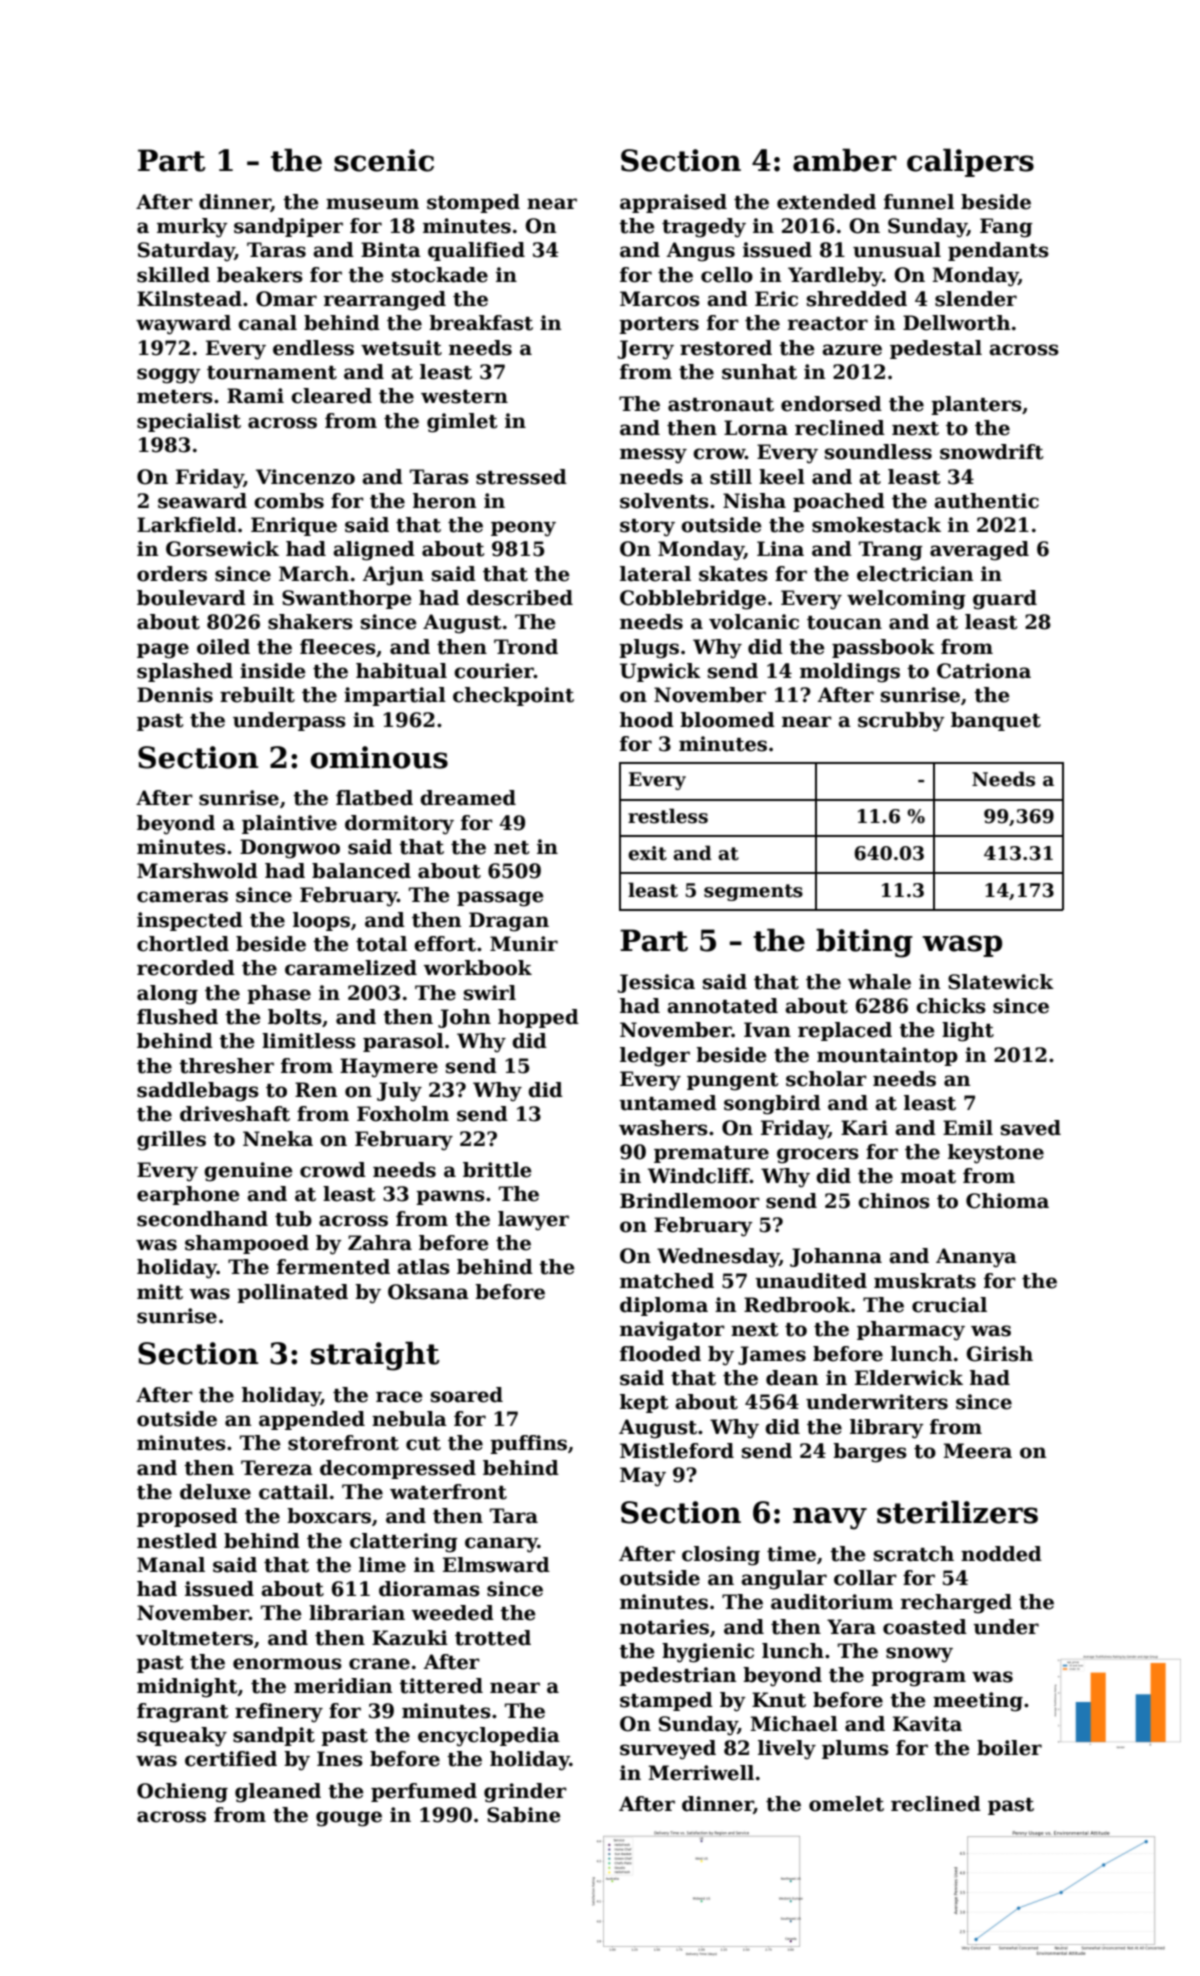 The height and width of the page is (1976, 1200). I want to click on net, so click(511, 848).
